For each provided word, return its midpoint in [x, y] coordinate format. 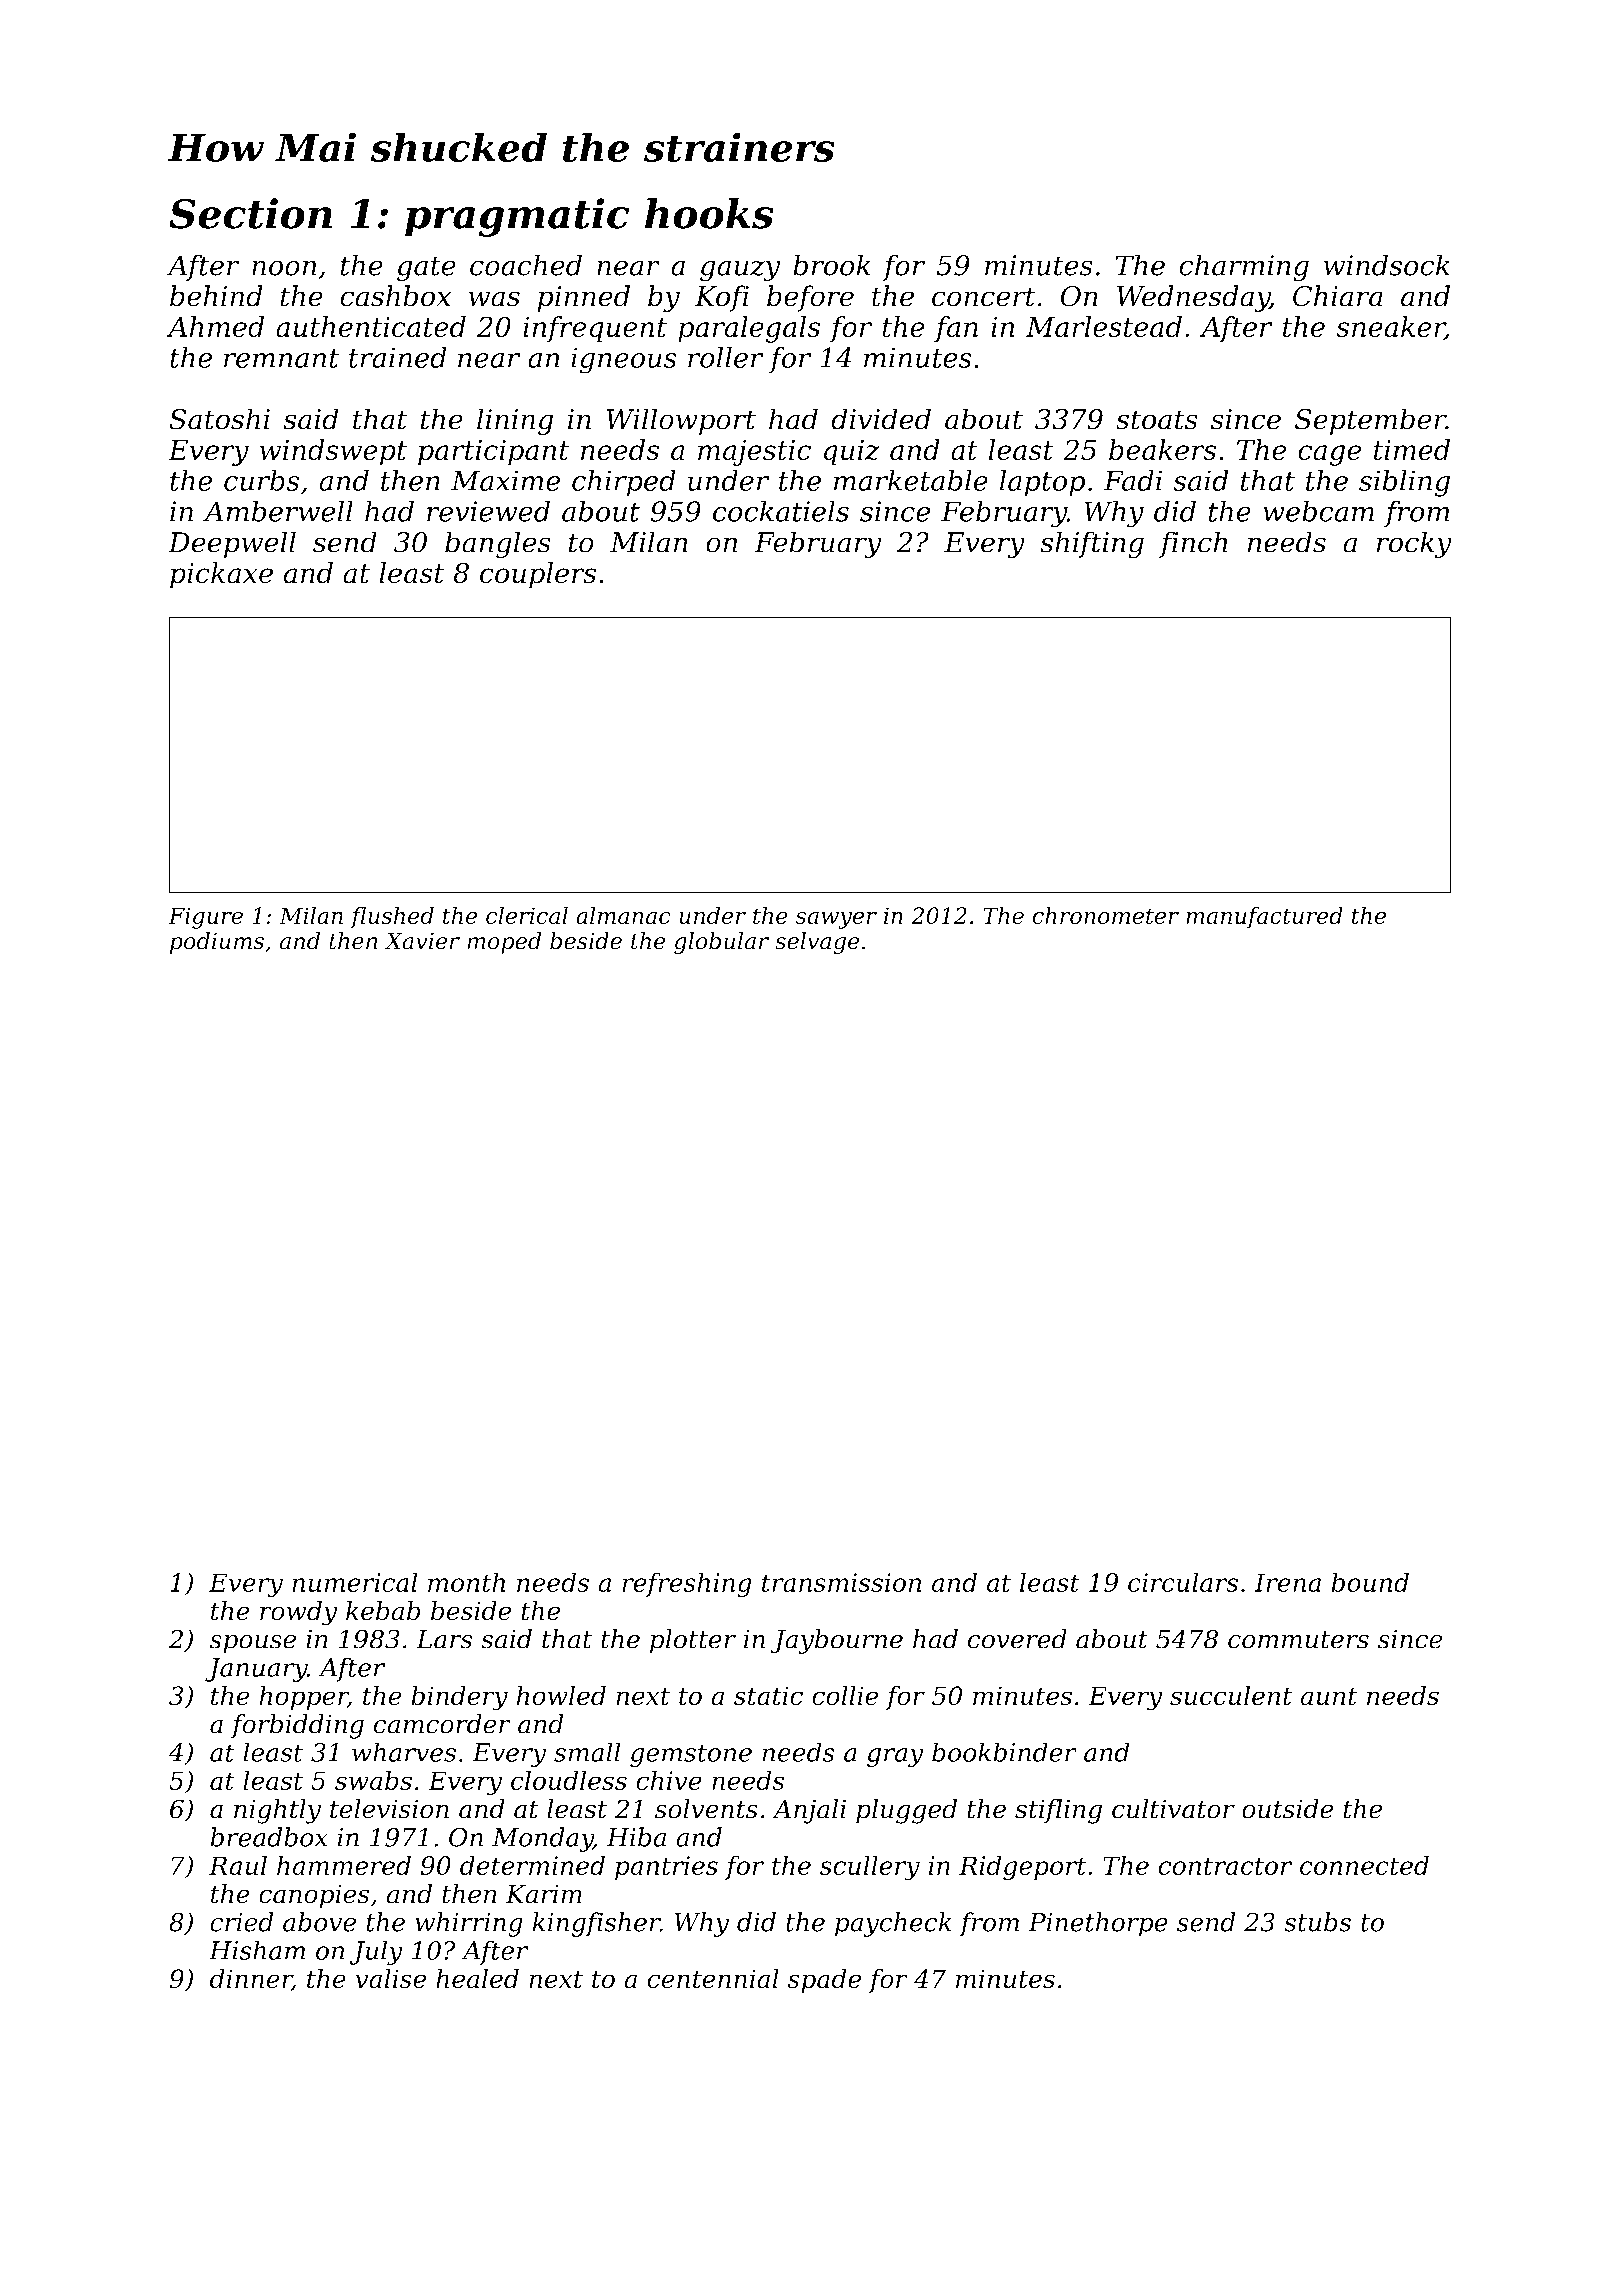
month [466, 1582]
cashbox [395, 296]
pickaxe [221, 575]
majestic [754, 453]
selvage [817, 943]
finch [1193, 544]
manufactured [1264, 917]
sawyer [836, 920]
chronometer [1105, 915]
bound [1370, 1582]
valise [390, 1978]
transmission [841, 1582]
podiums [217, 943]
